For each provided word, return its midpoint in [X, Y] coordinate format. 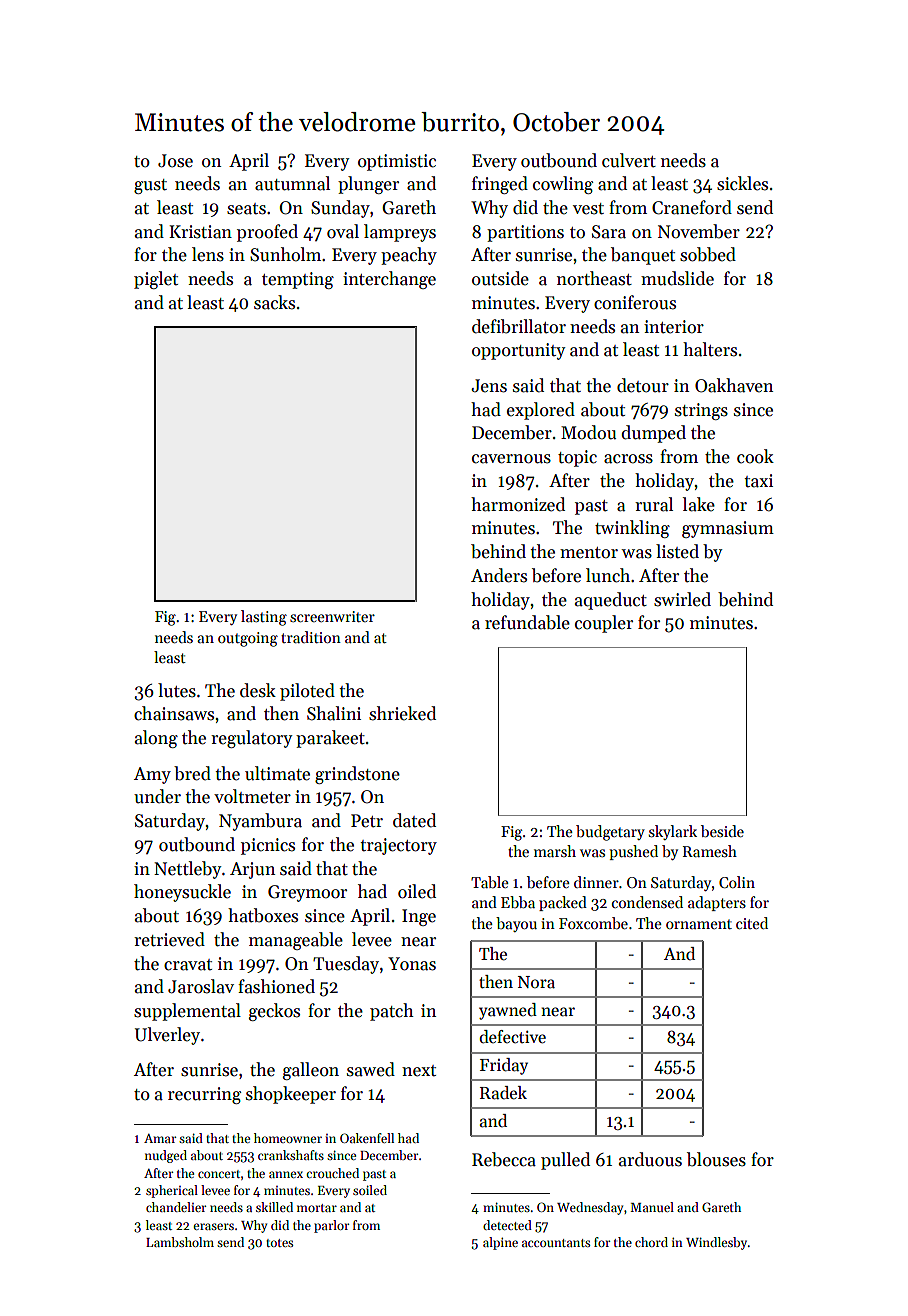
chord [651, 1242]
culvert [629, 160]
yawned [508, 1011]
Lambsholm [180, 1242]
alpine [500, 1243]
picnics [268, 846]
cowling [563, 185]
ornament [699, 924]
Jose [175, 161]
